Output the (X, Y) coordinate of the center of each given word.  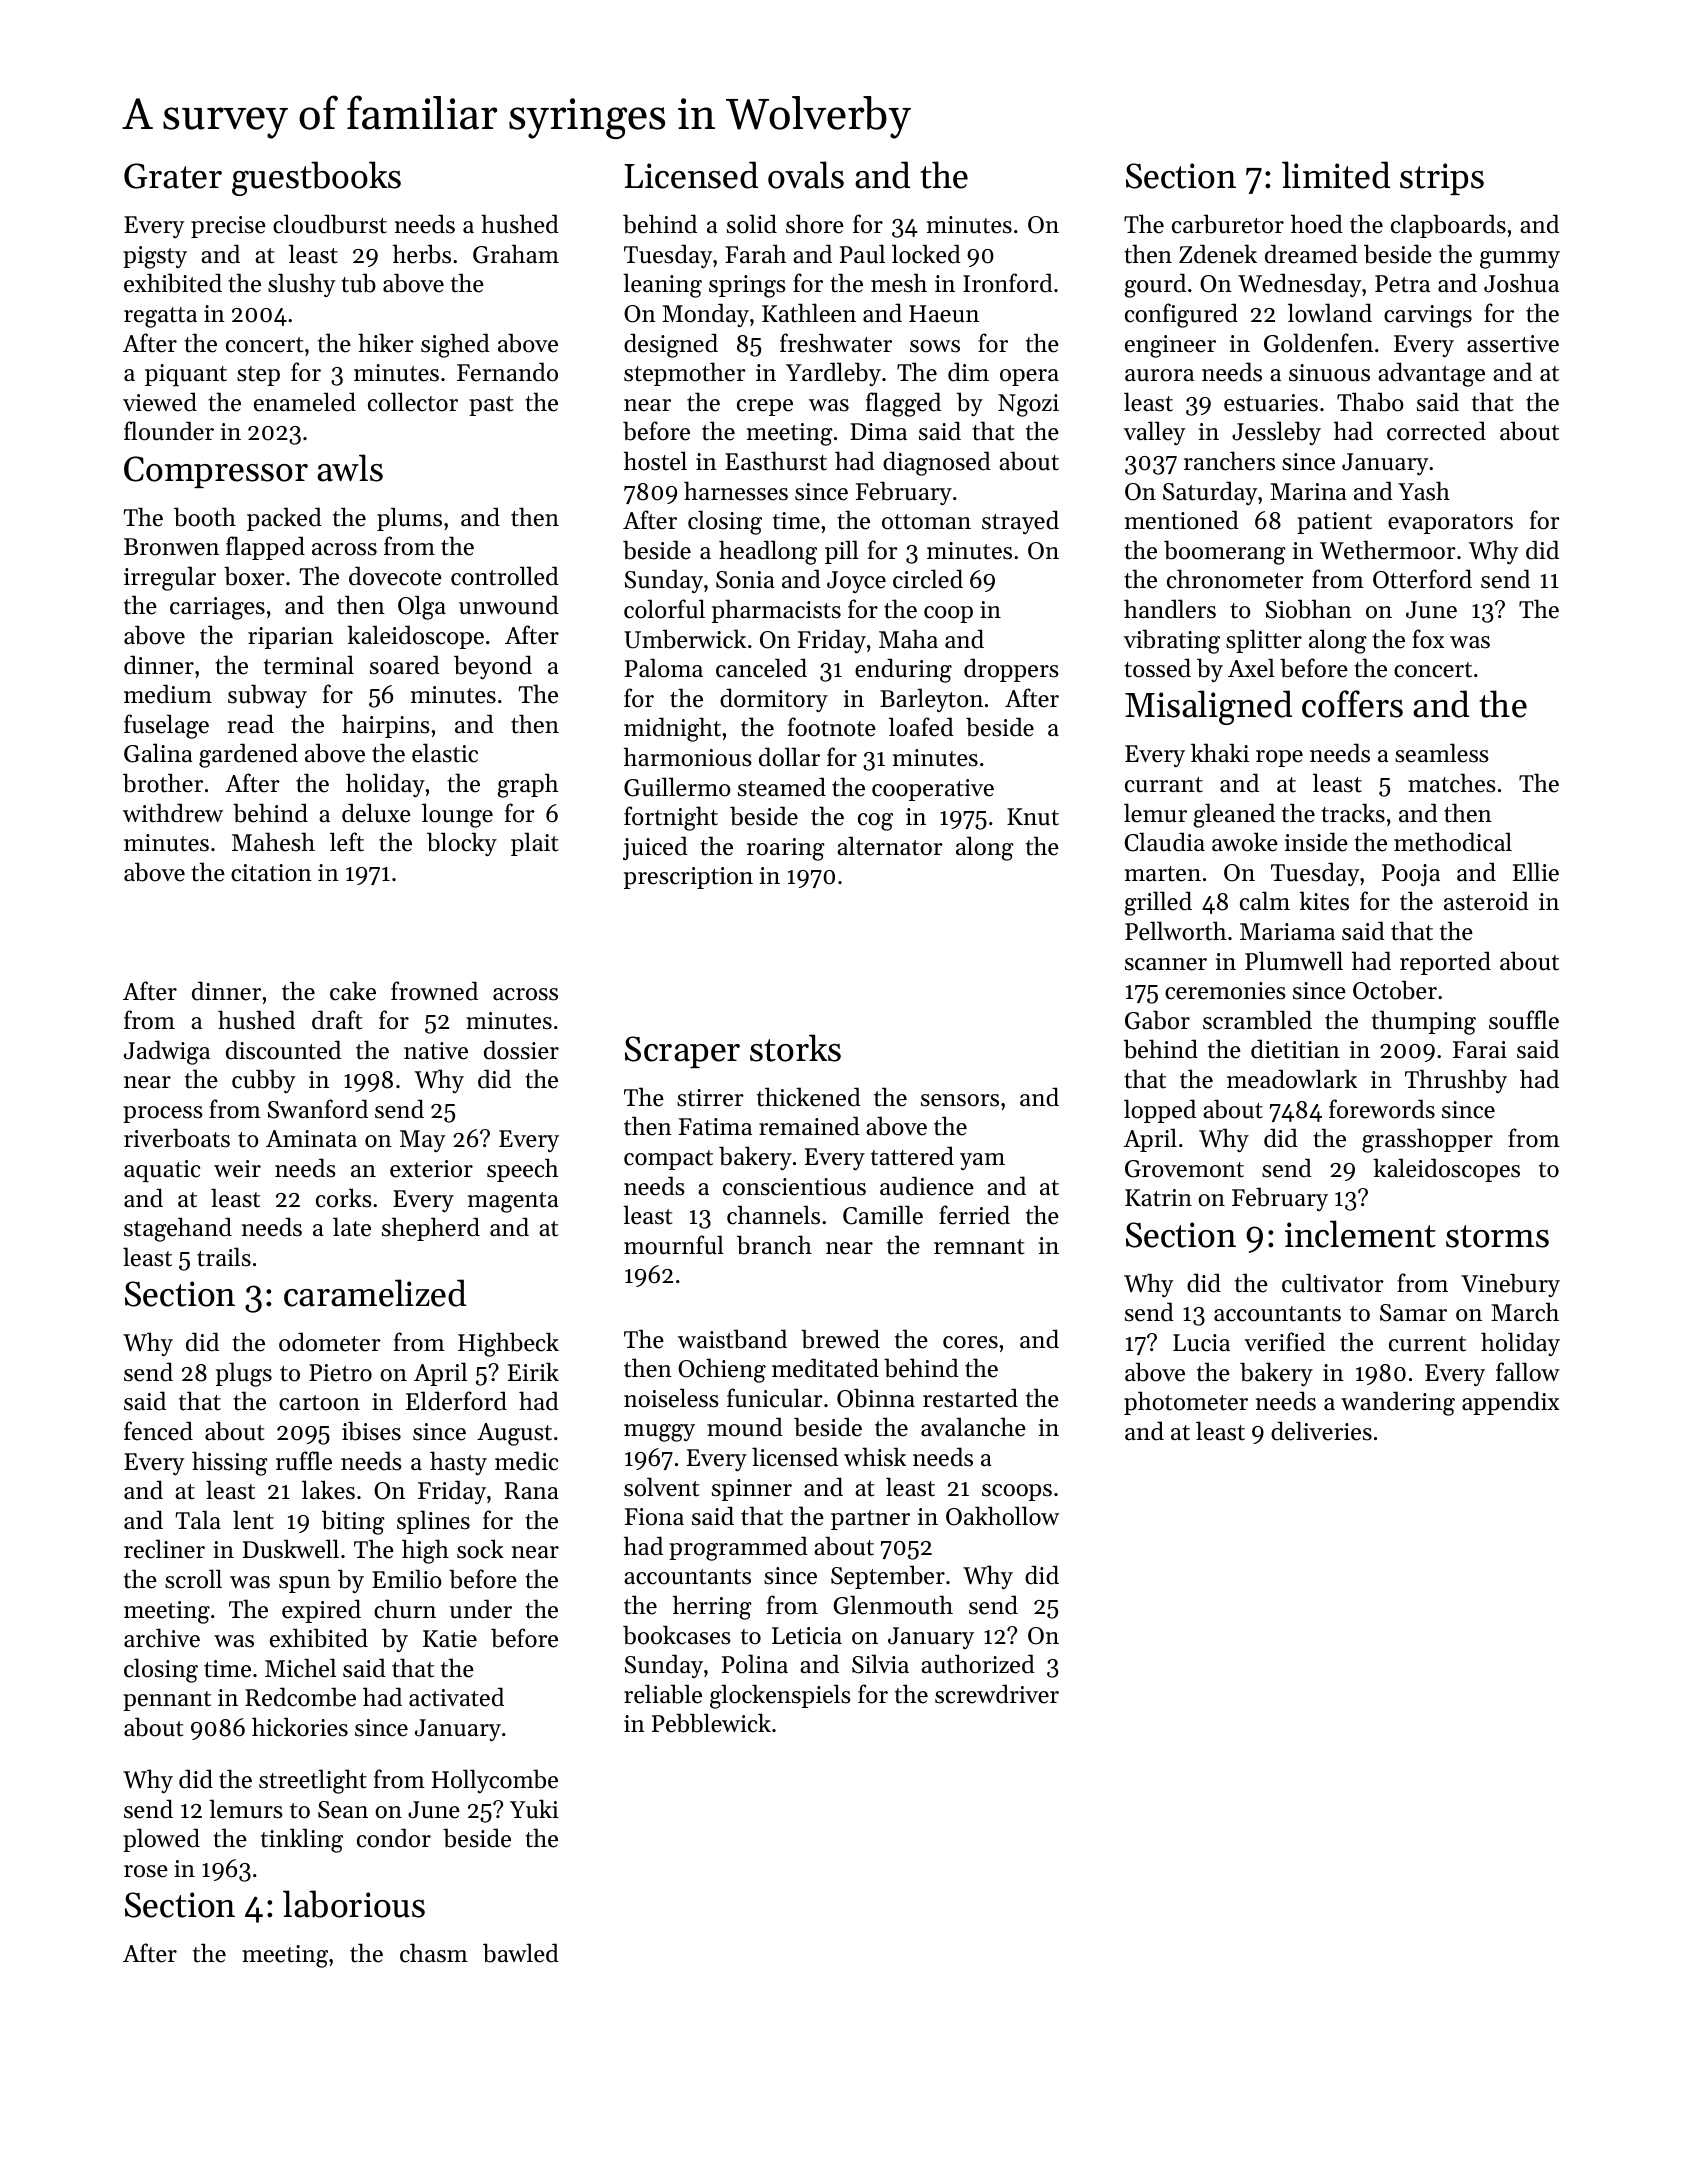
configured (1181, 315)
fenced (158, 1431)
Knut (1033, 817)
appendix (1510, 1403)
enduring (903, 670)
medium (168, 694)
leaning (662, 285)
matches (1452, 783)
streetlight (313, 1781)
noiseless (671, 1398)
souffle (1524, 1020)
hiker (386, 343)
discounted (283, 1050)
